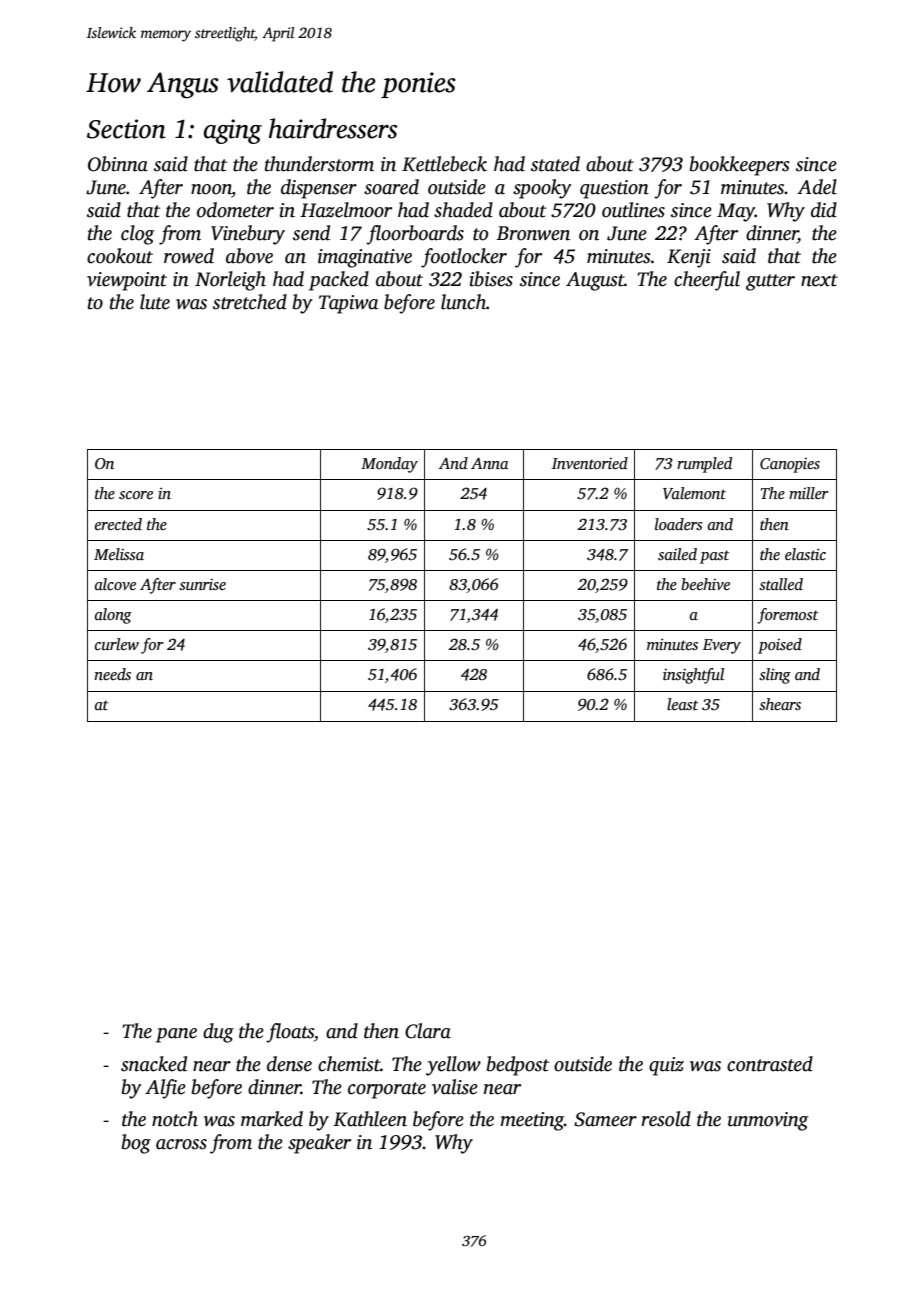 This document has height=1314, width=924. What do you see at coordinates (790, 465) in the document?
I see `Canopies` at bounding box center [790, 465].
